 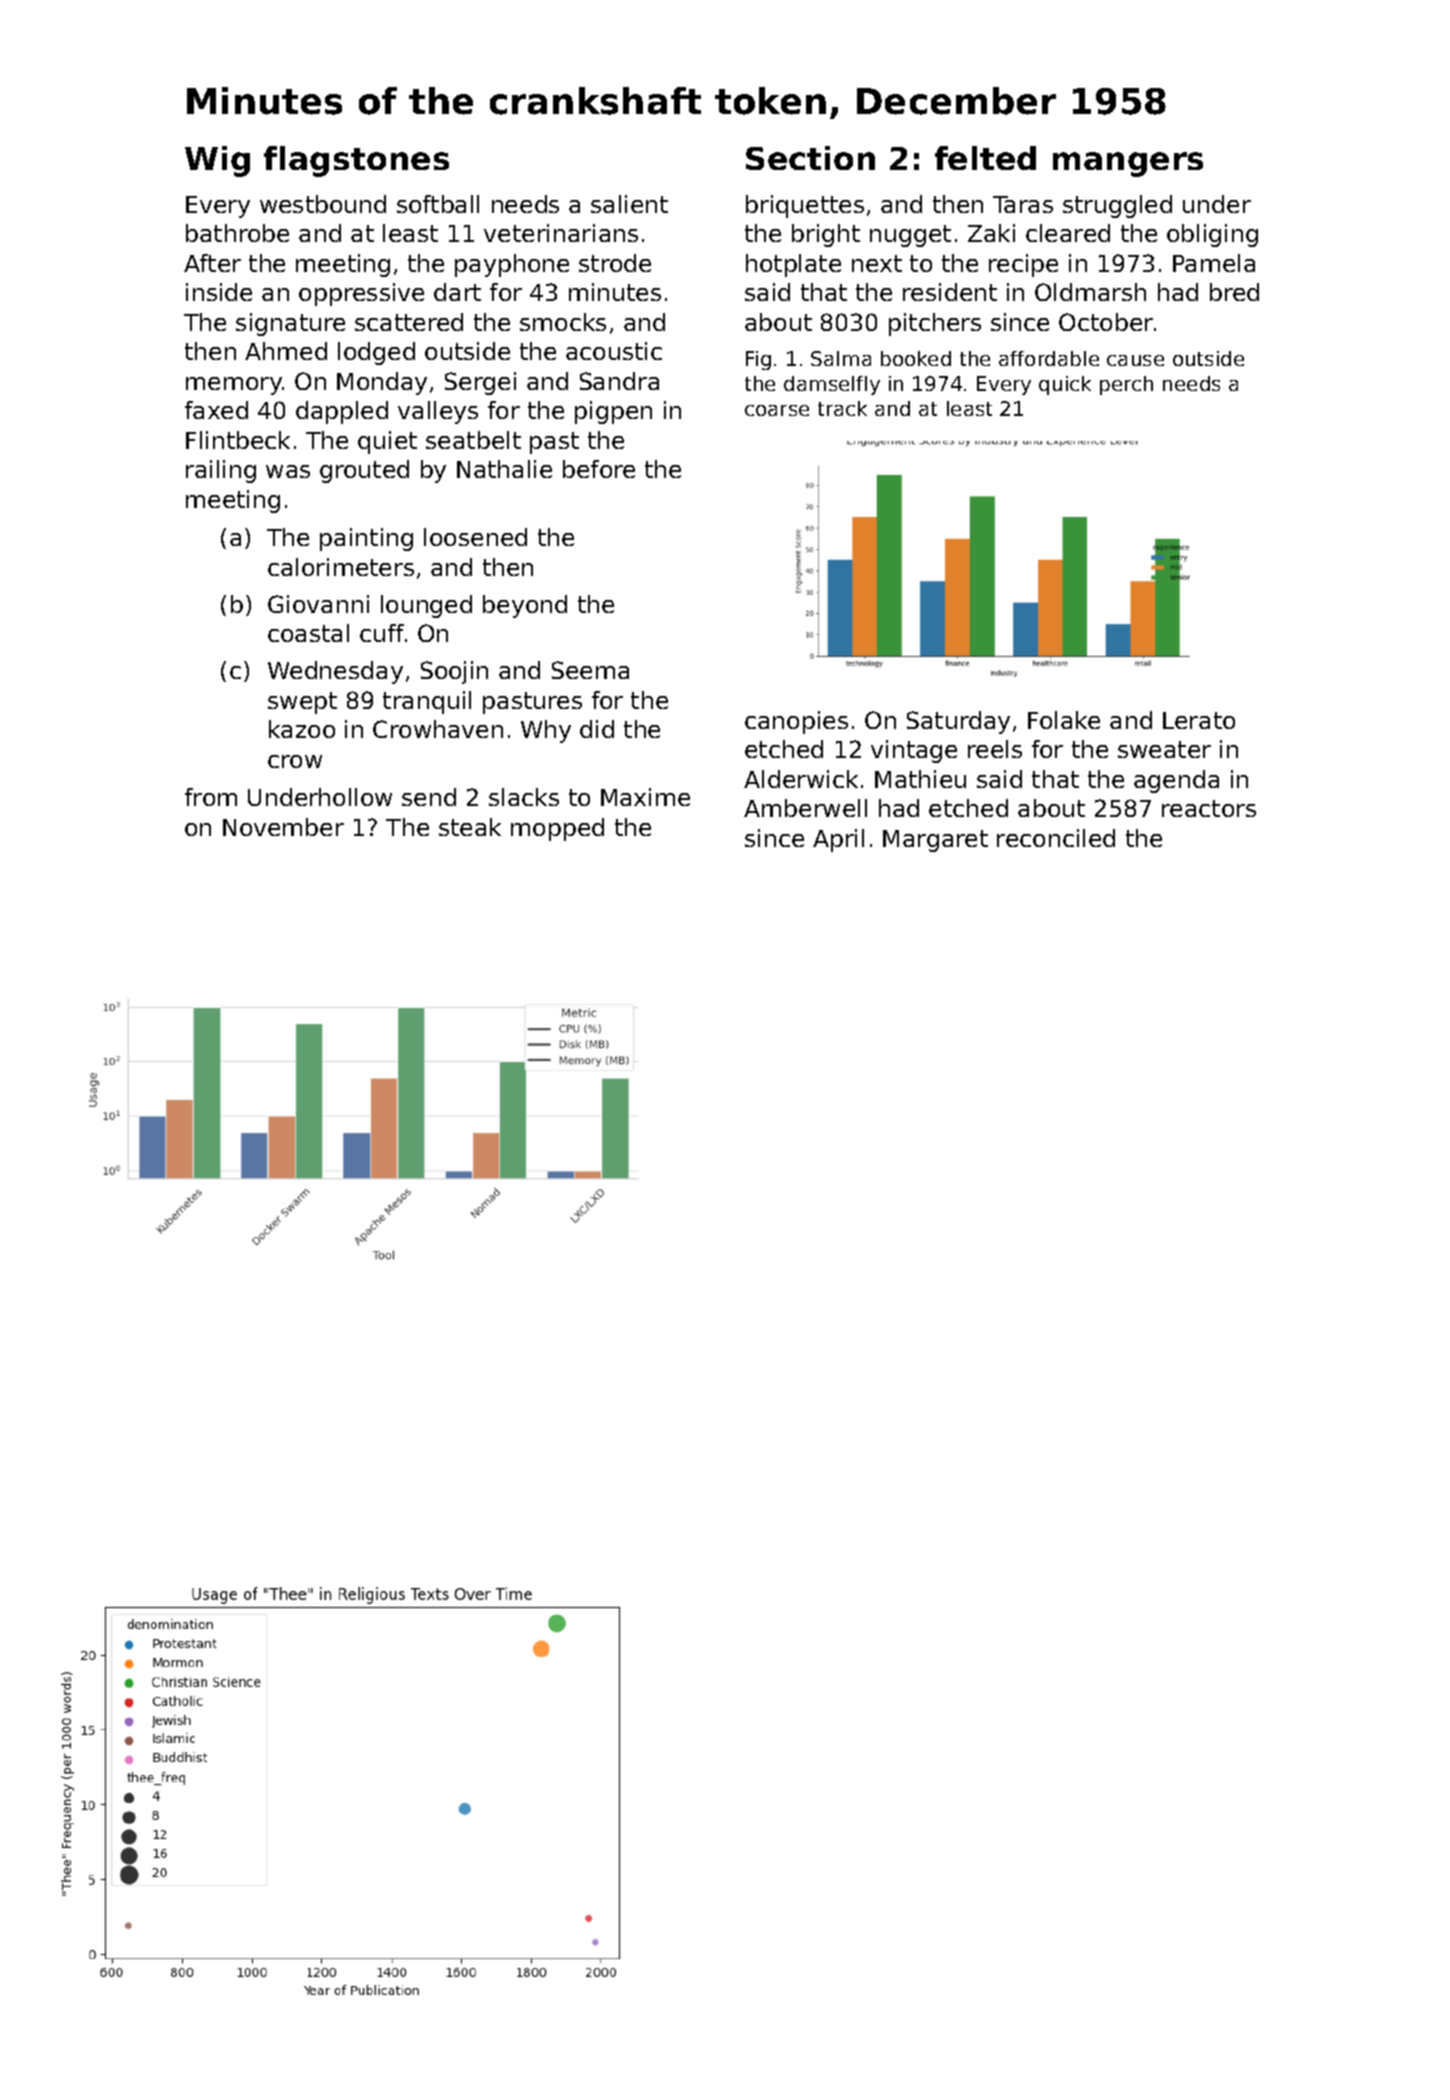 I want to click on Folake, so click(x=1064, y=720).
